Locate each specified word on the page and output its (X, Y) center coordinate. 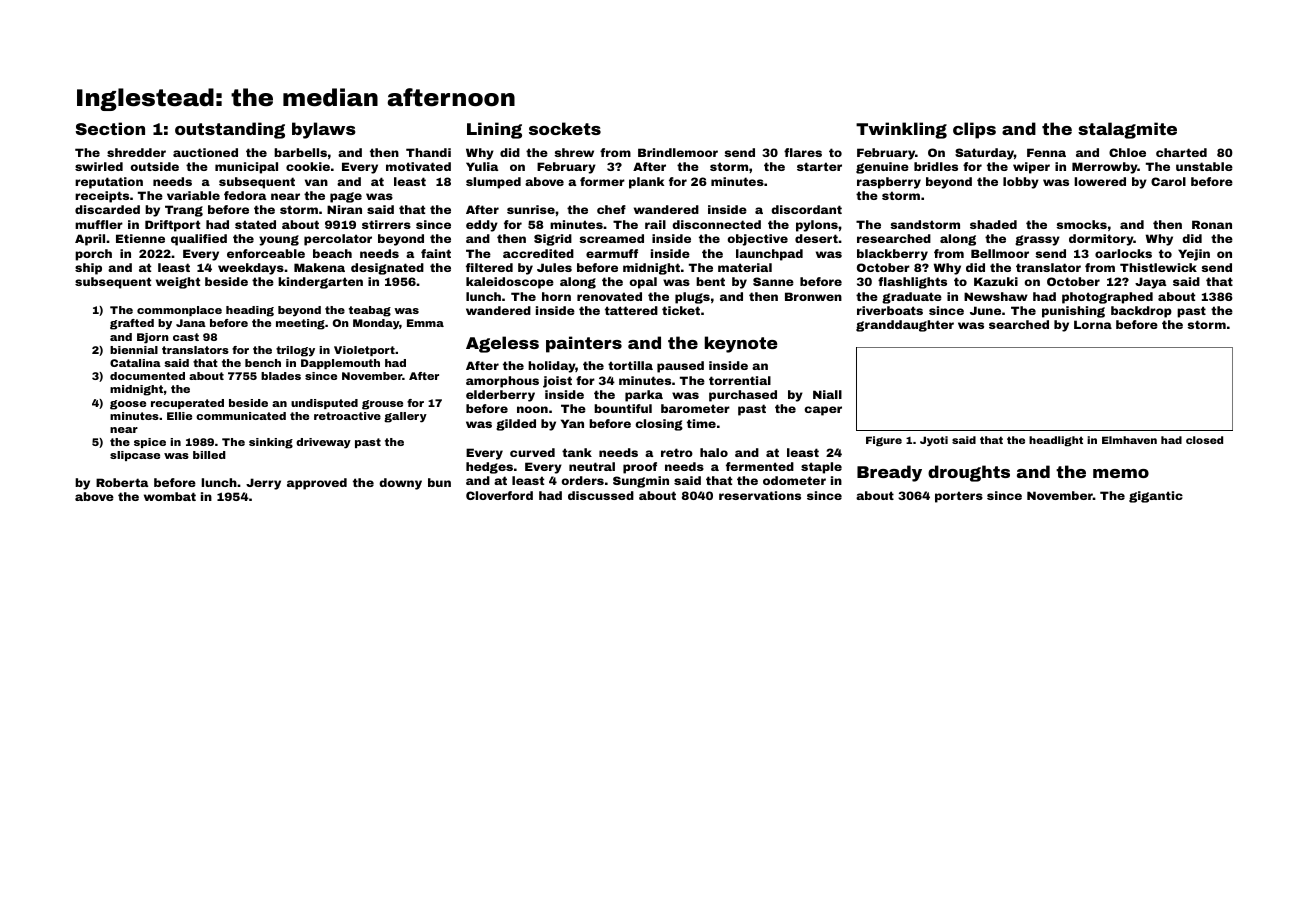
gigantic (1156, 497)
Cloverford (499, 495)
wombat (170, 496)
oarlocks (1123, 253)
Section (110, 128)
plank (646, 183)
